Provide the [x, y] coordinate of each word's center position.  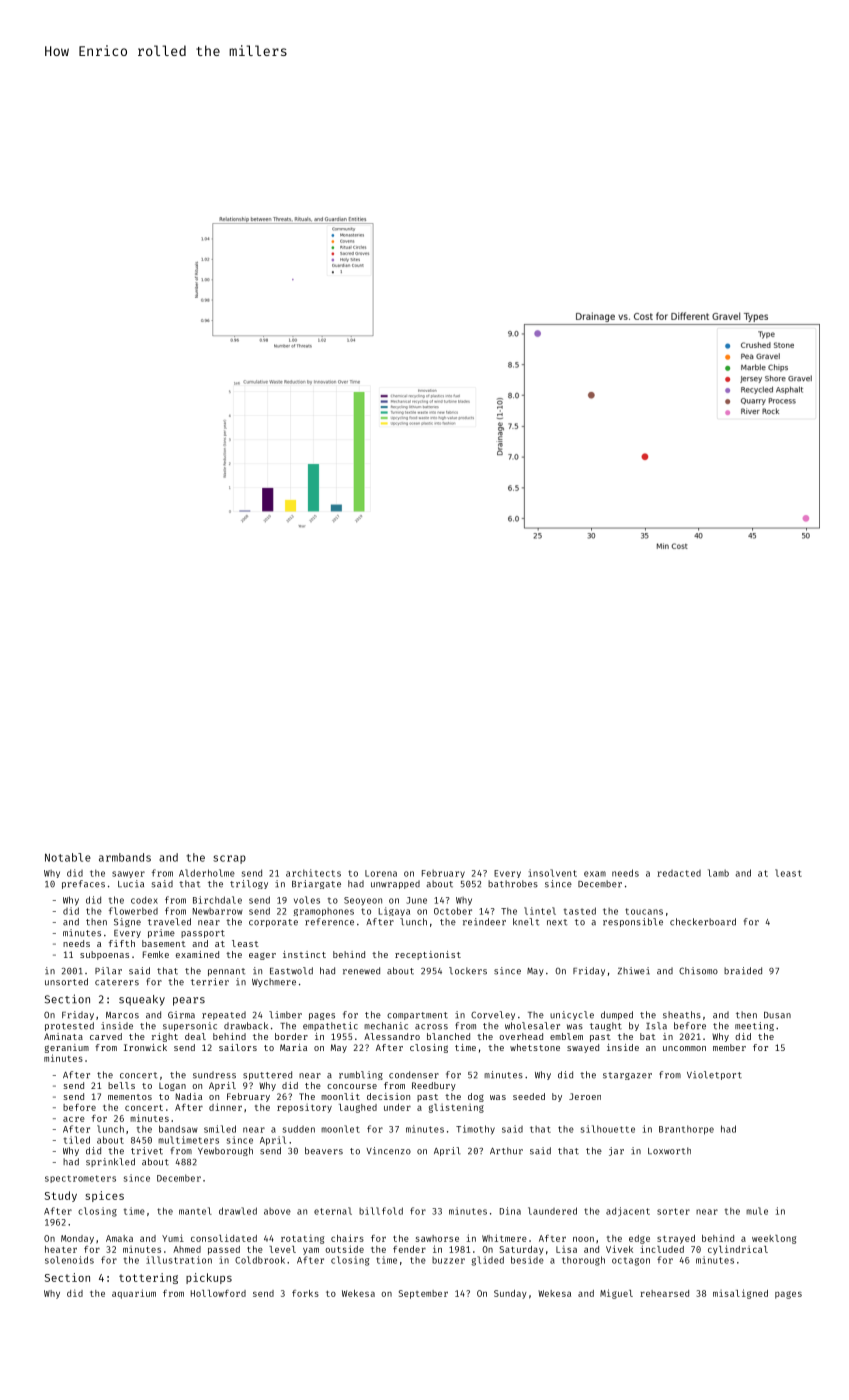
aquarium [134, 1294]
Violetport [714, 1075]
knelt [526, 922]
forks [305, 1293]
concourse [352, 1086]
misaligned [740, 1294]
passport [203, 934]
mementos [130, 1097]
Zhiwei [634, 971]
